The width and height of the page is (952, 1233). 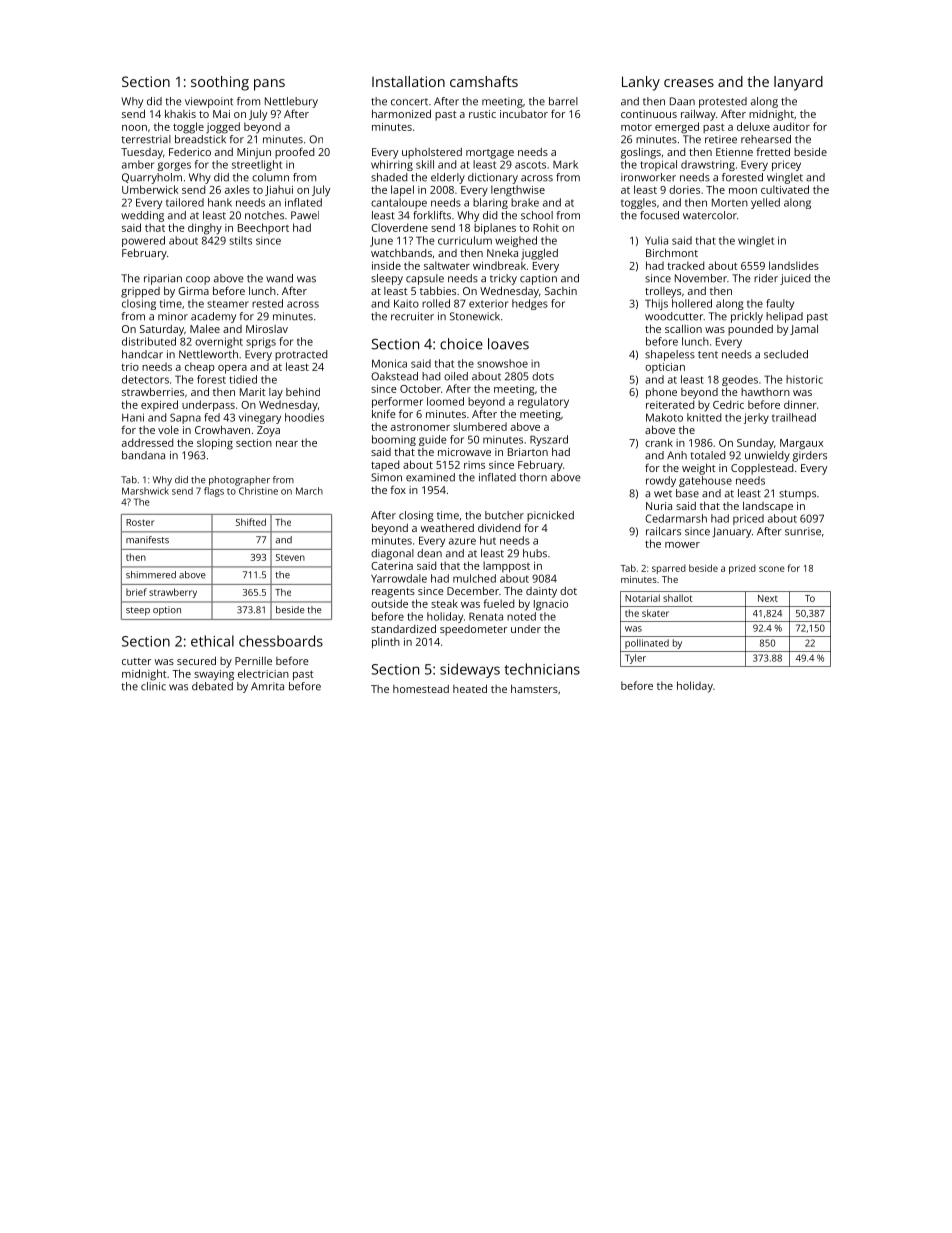 I want to click on amber, so click(x=138, y=164).
